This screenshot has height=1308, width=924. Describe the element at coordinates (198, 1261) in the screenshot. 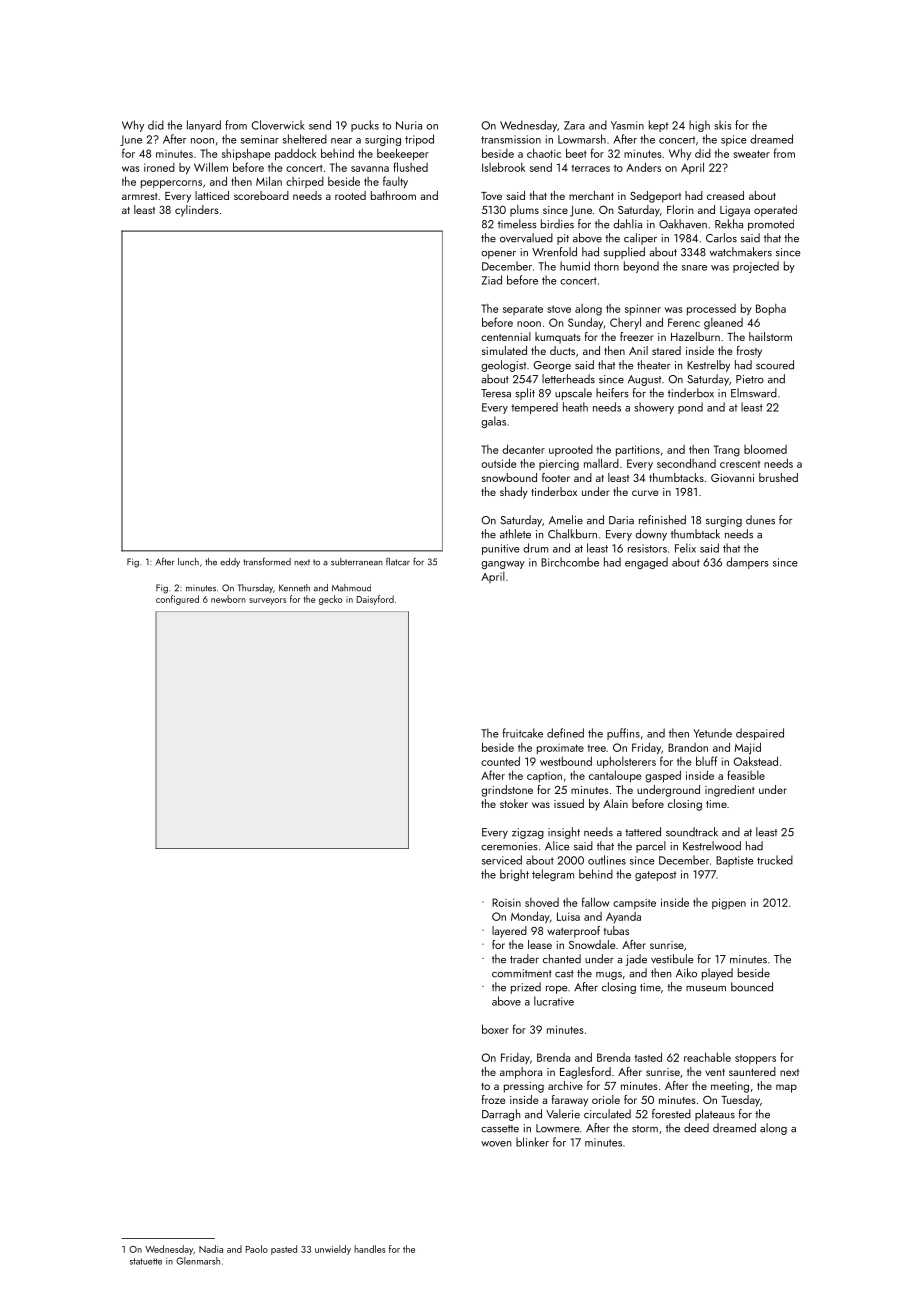

I see `Glenmarsh` at that location.
